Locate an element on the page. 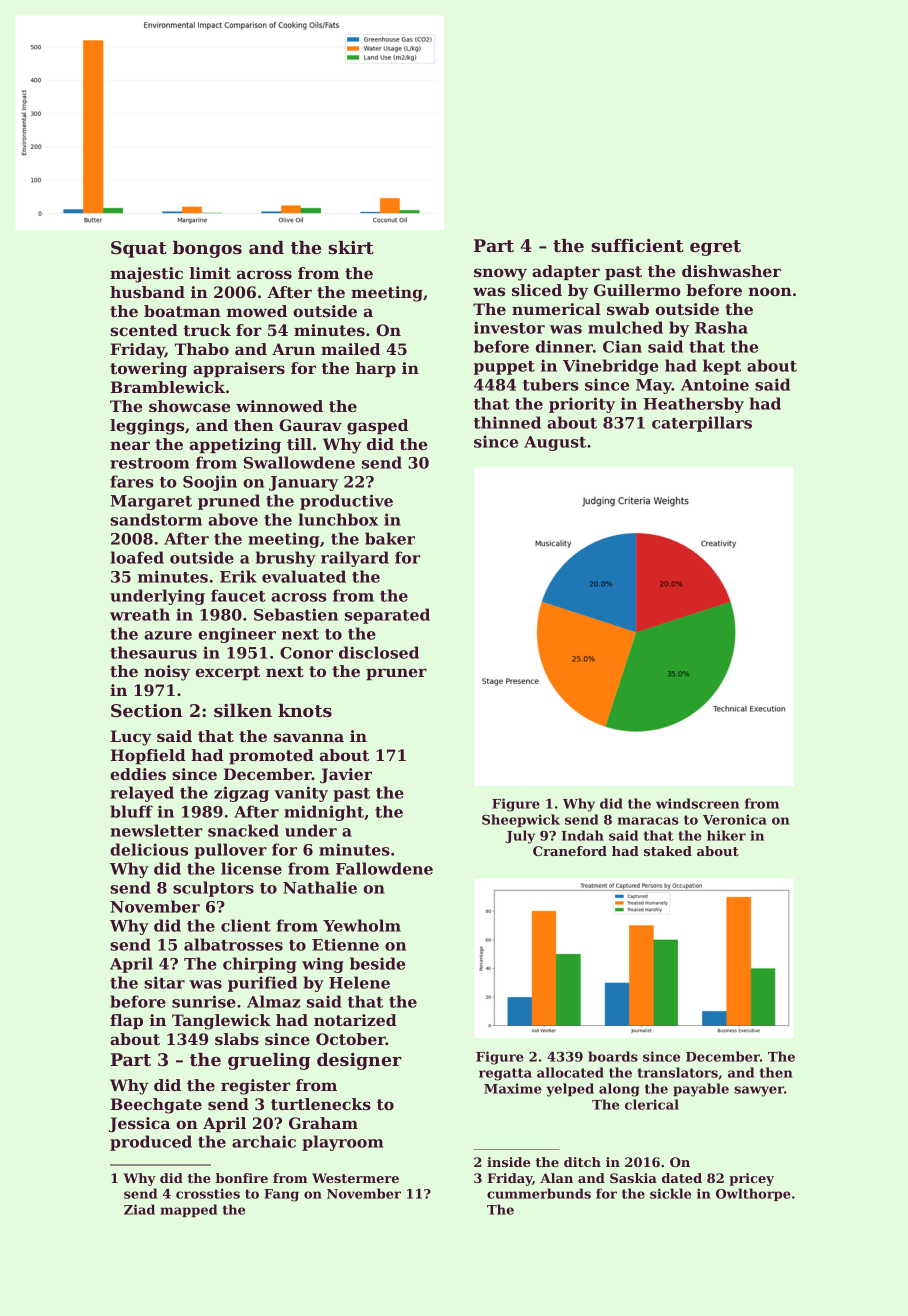 The height and width of the page is (1316, 908). Lucy is located at coordinates (131, 738).
